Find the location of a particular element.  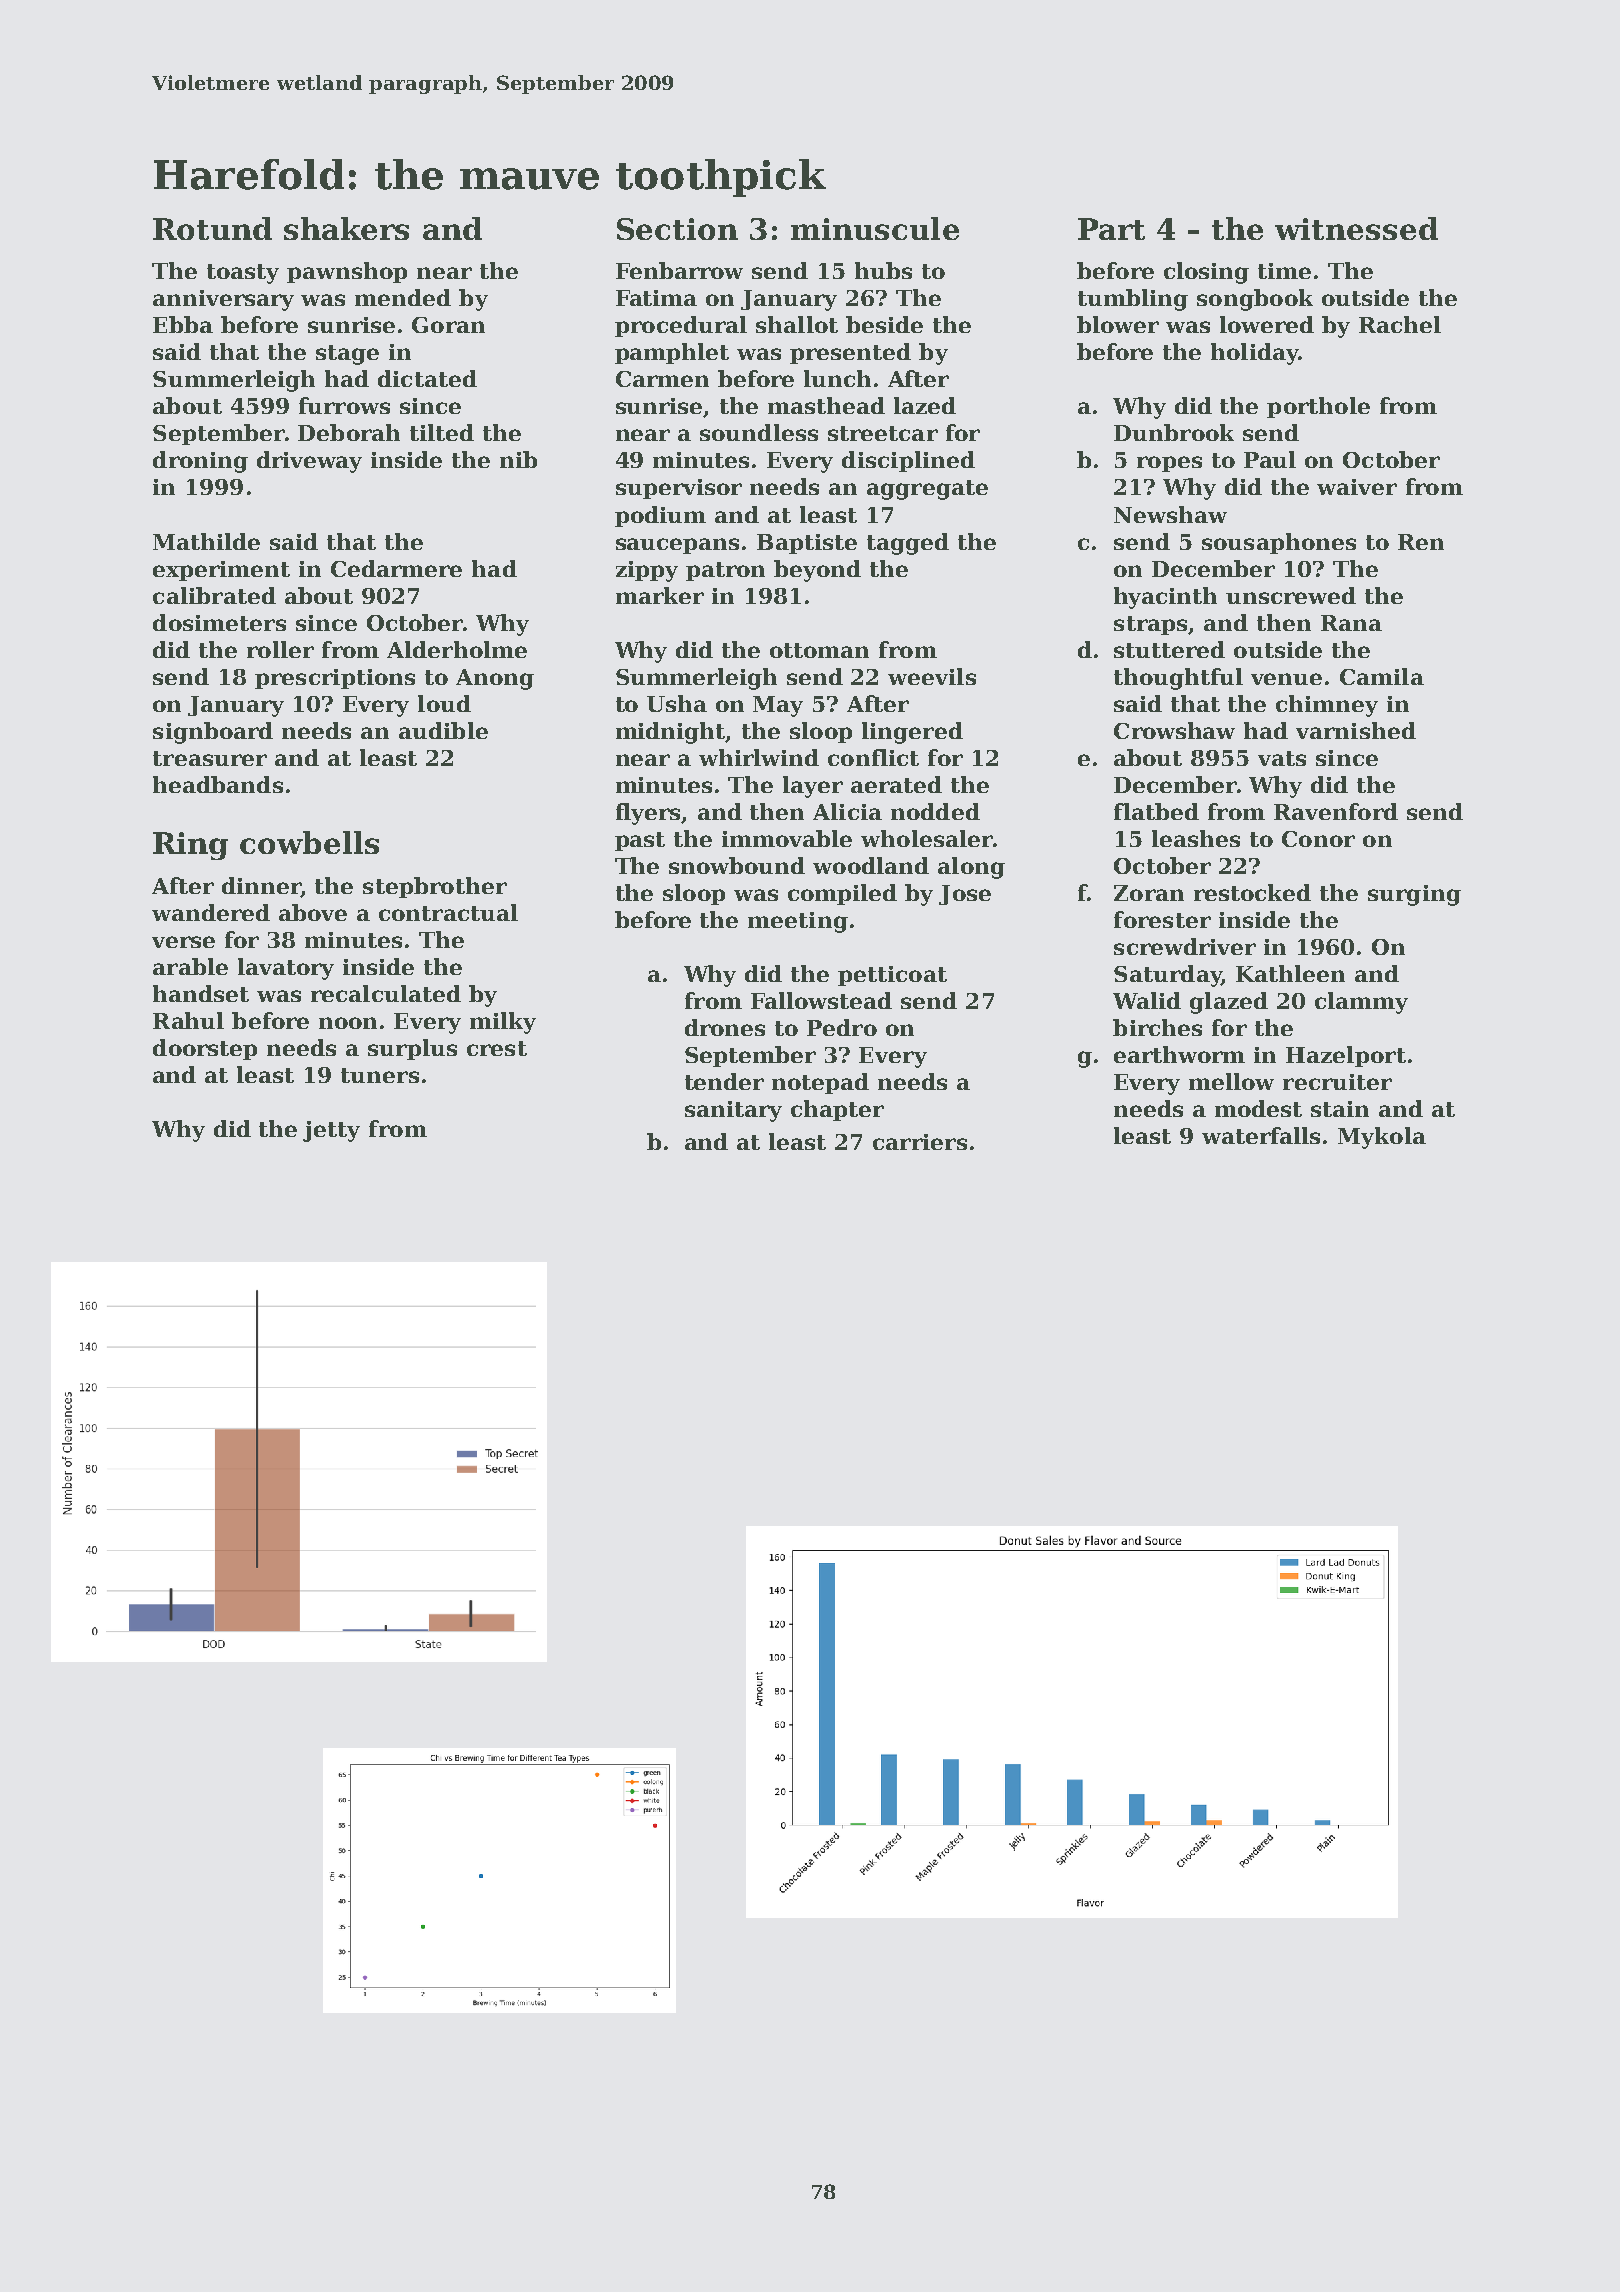

tuners is located at coordinates (380, 1075).
